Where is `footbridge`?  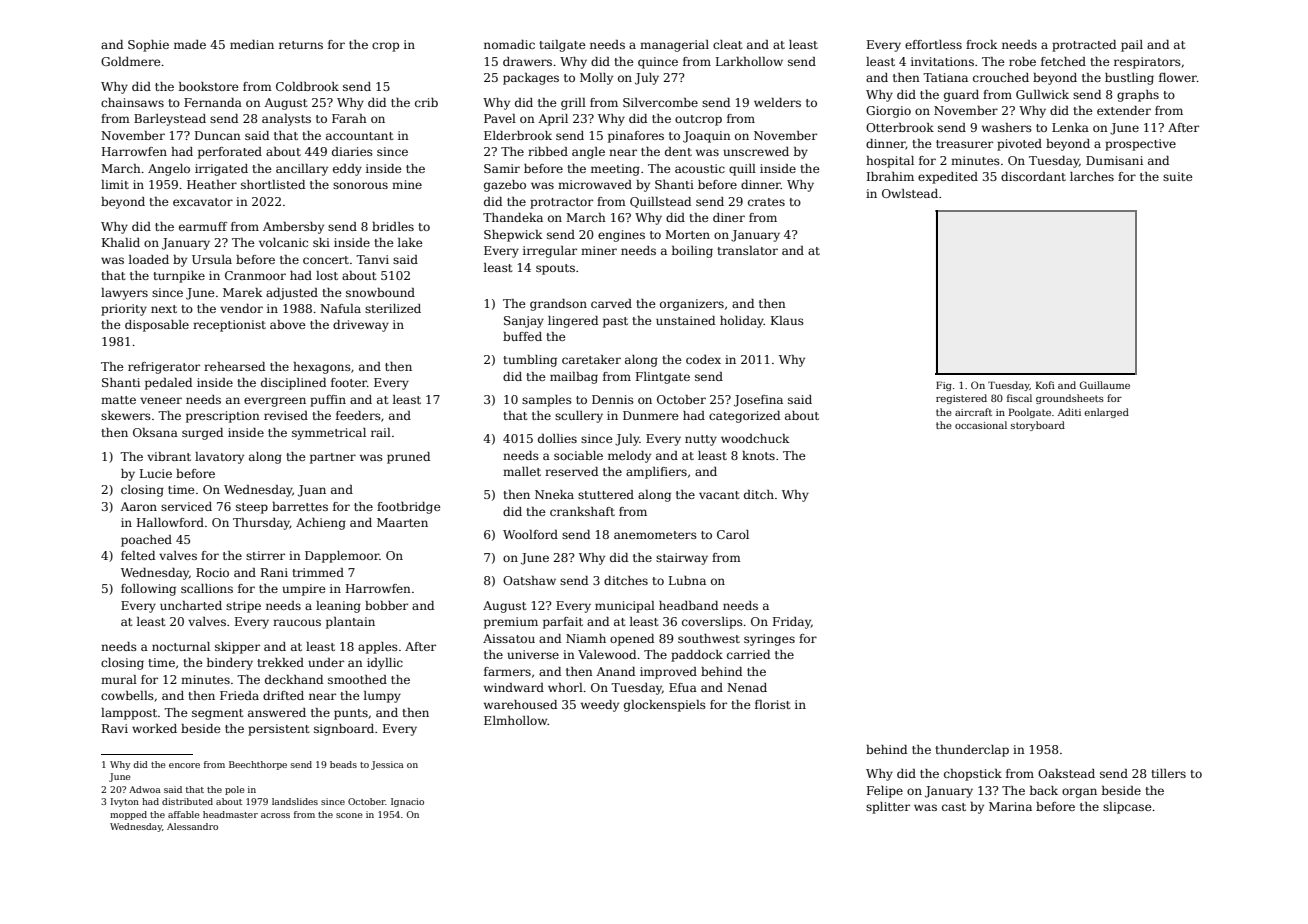
footbridge is located at coordinates (409, 508).
